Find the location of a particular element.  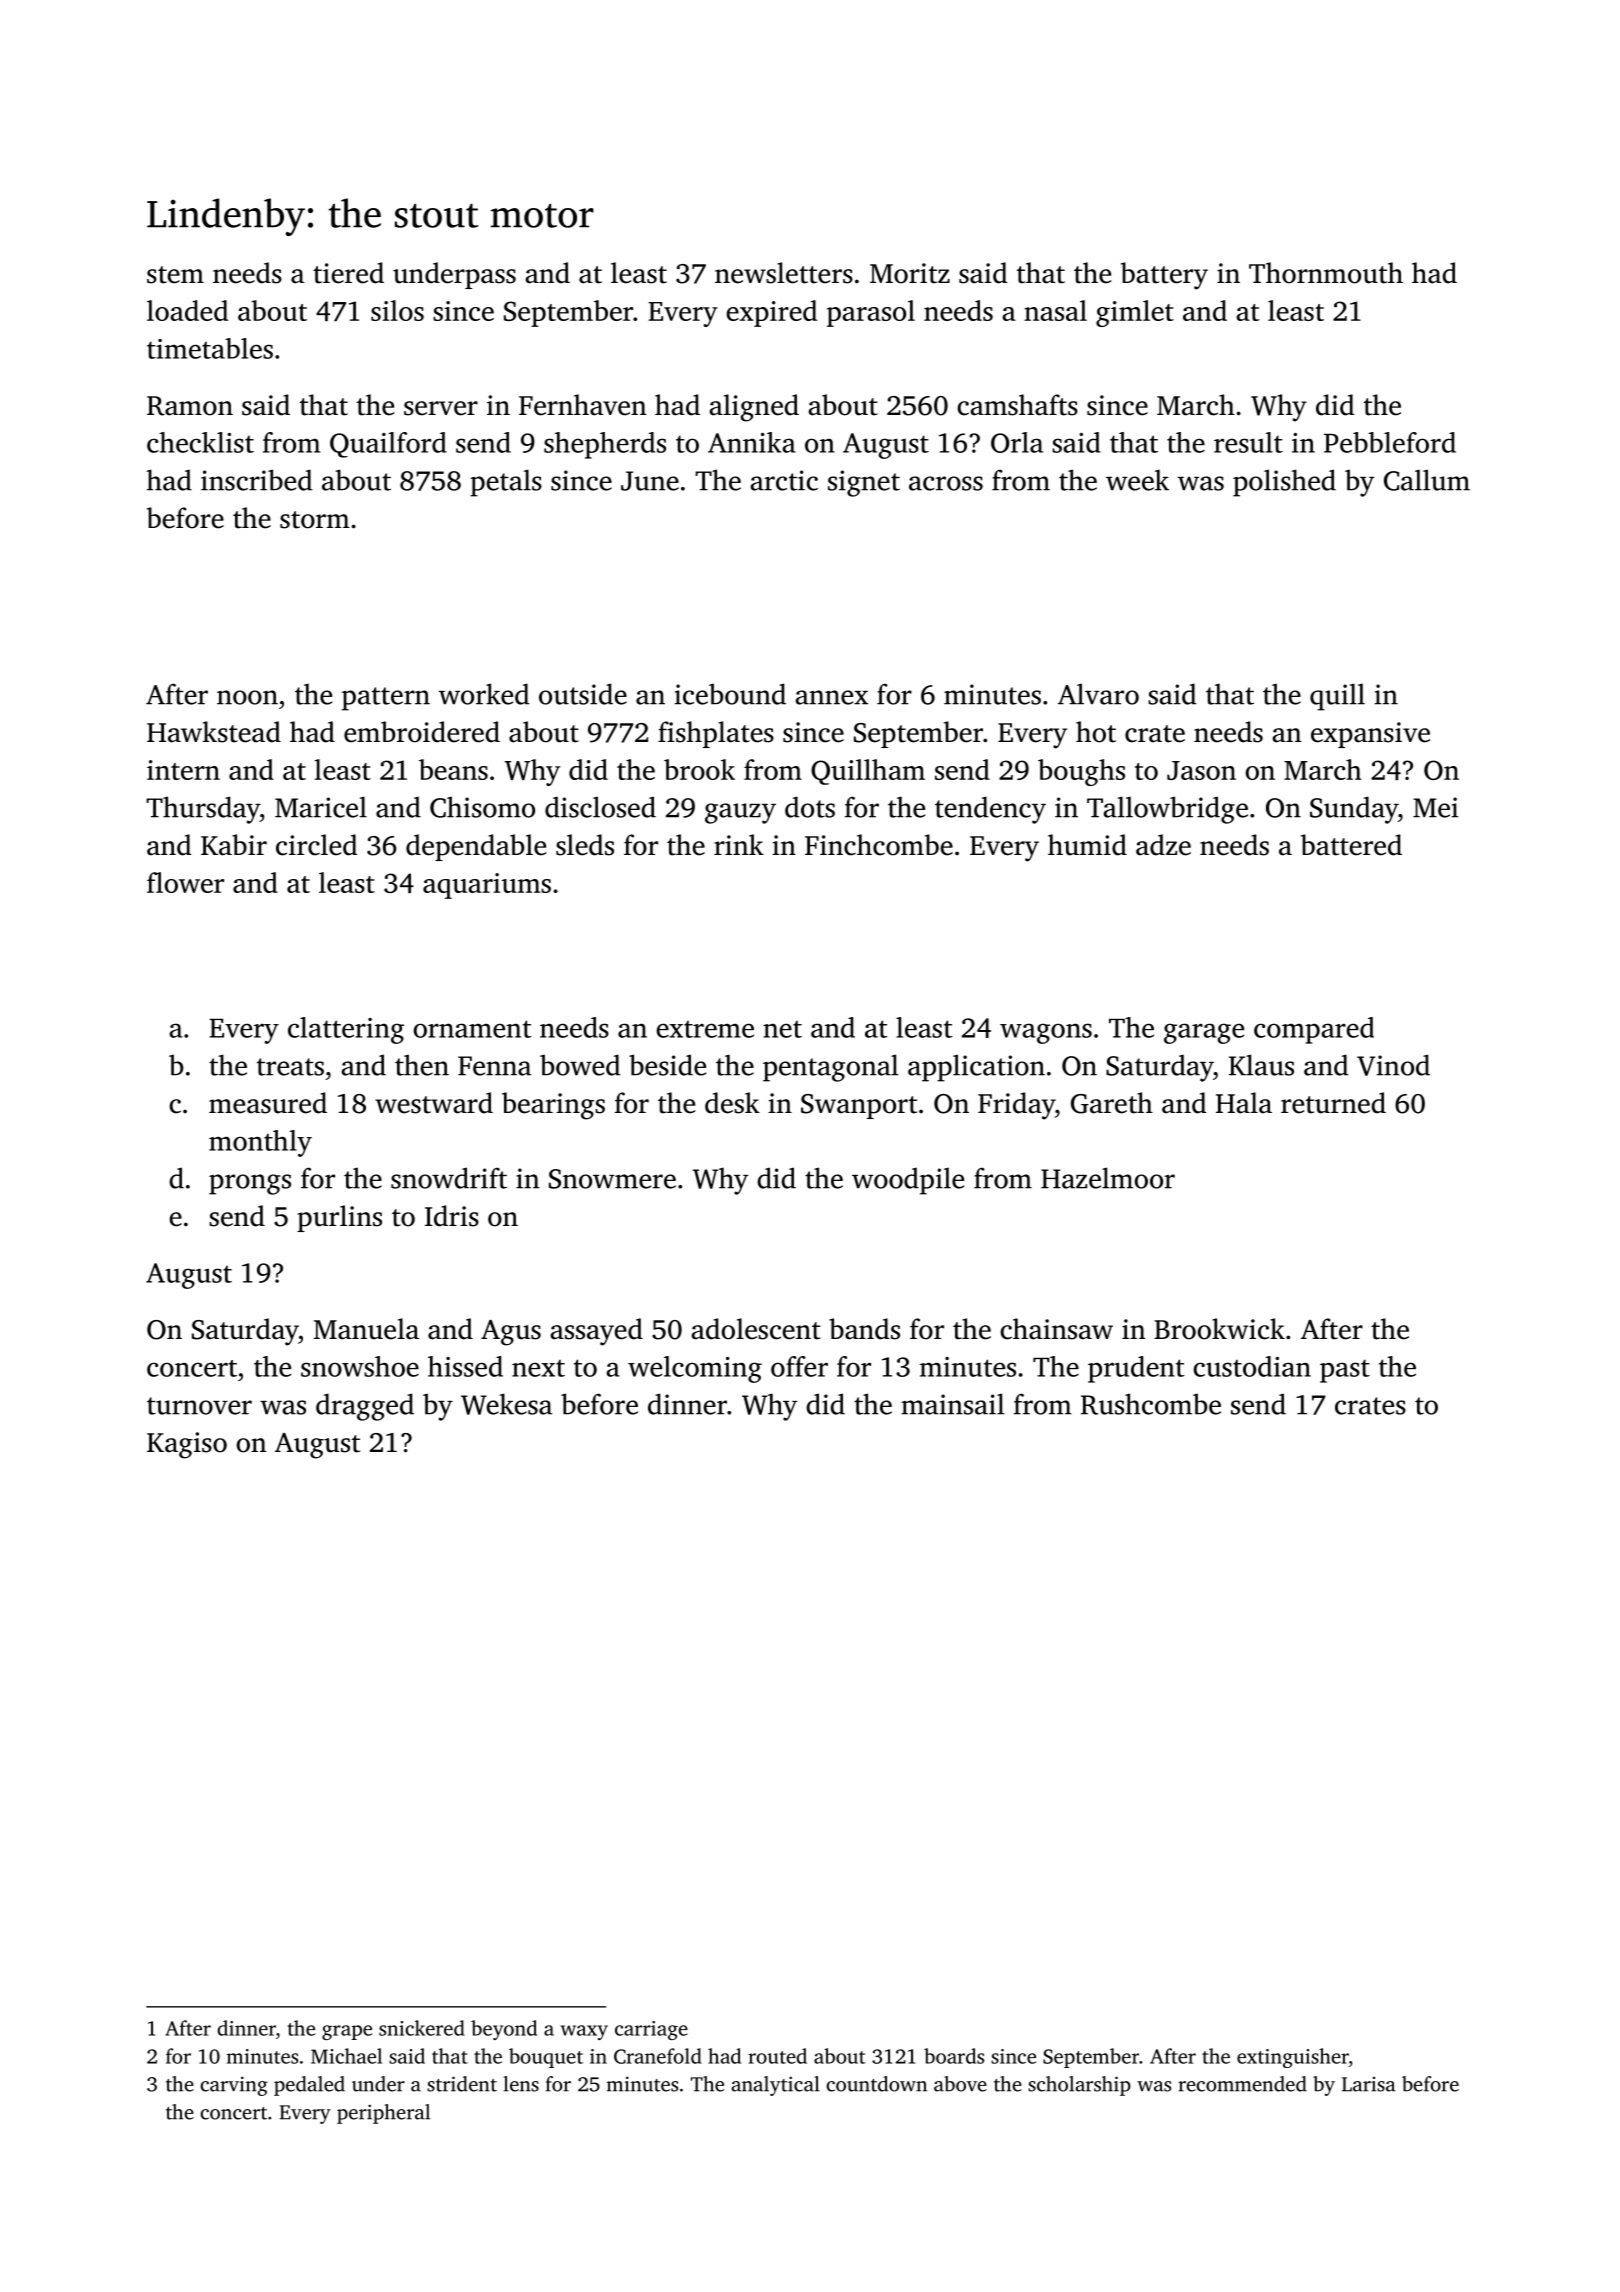

Kagiso is located at coordinates (187, 1445).
